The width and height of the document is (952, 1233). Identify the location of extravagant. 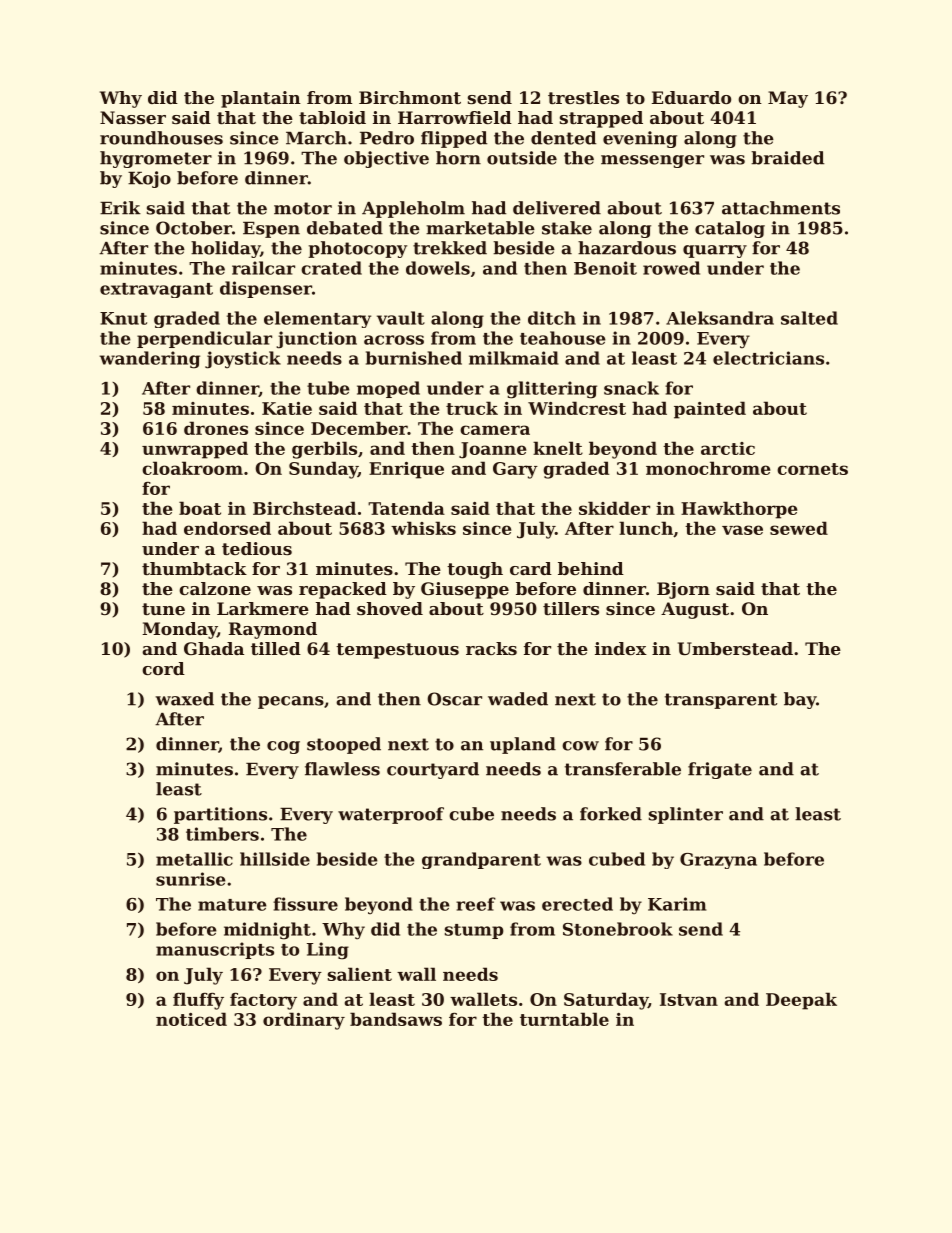
(156, 290).
